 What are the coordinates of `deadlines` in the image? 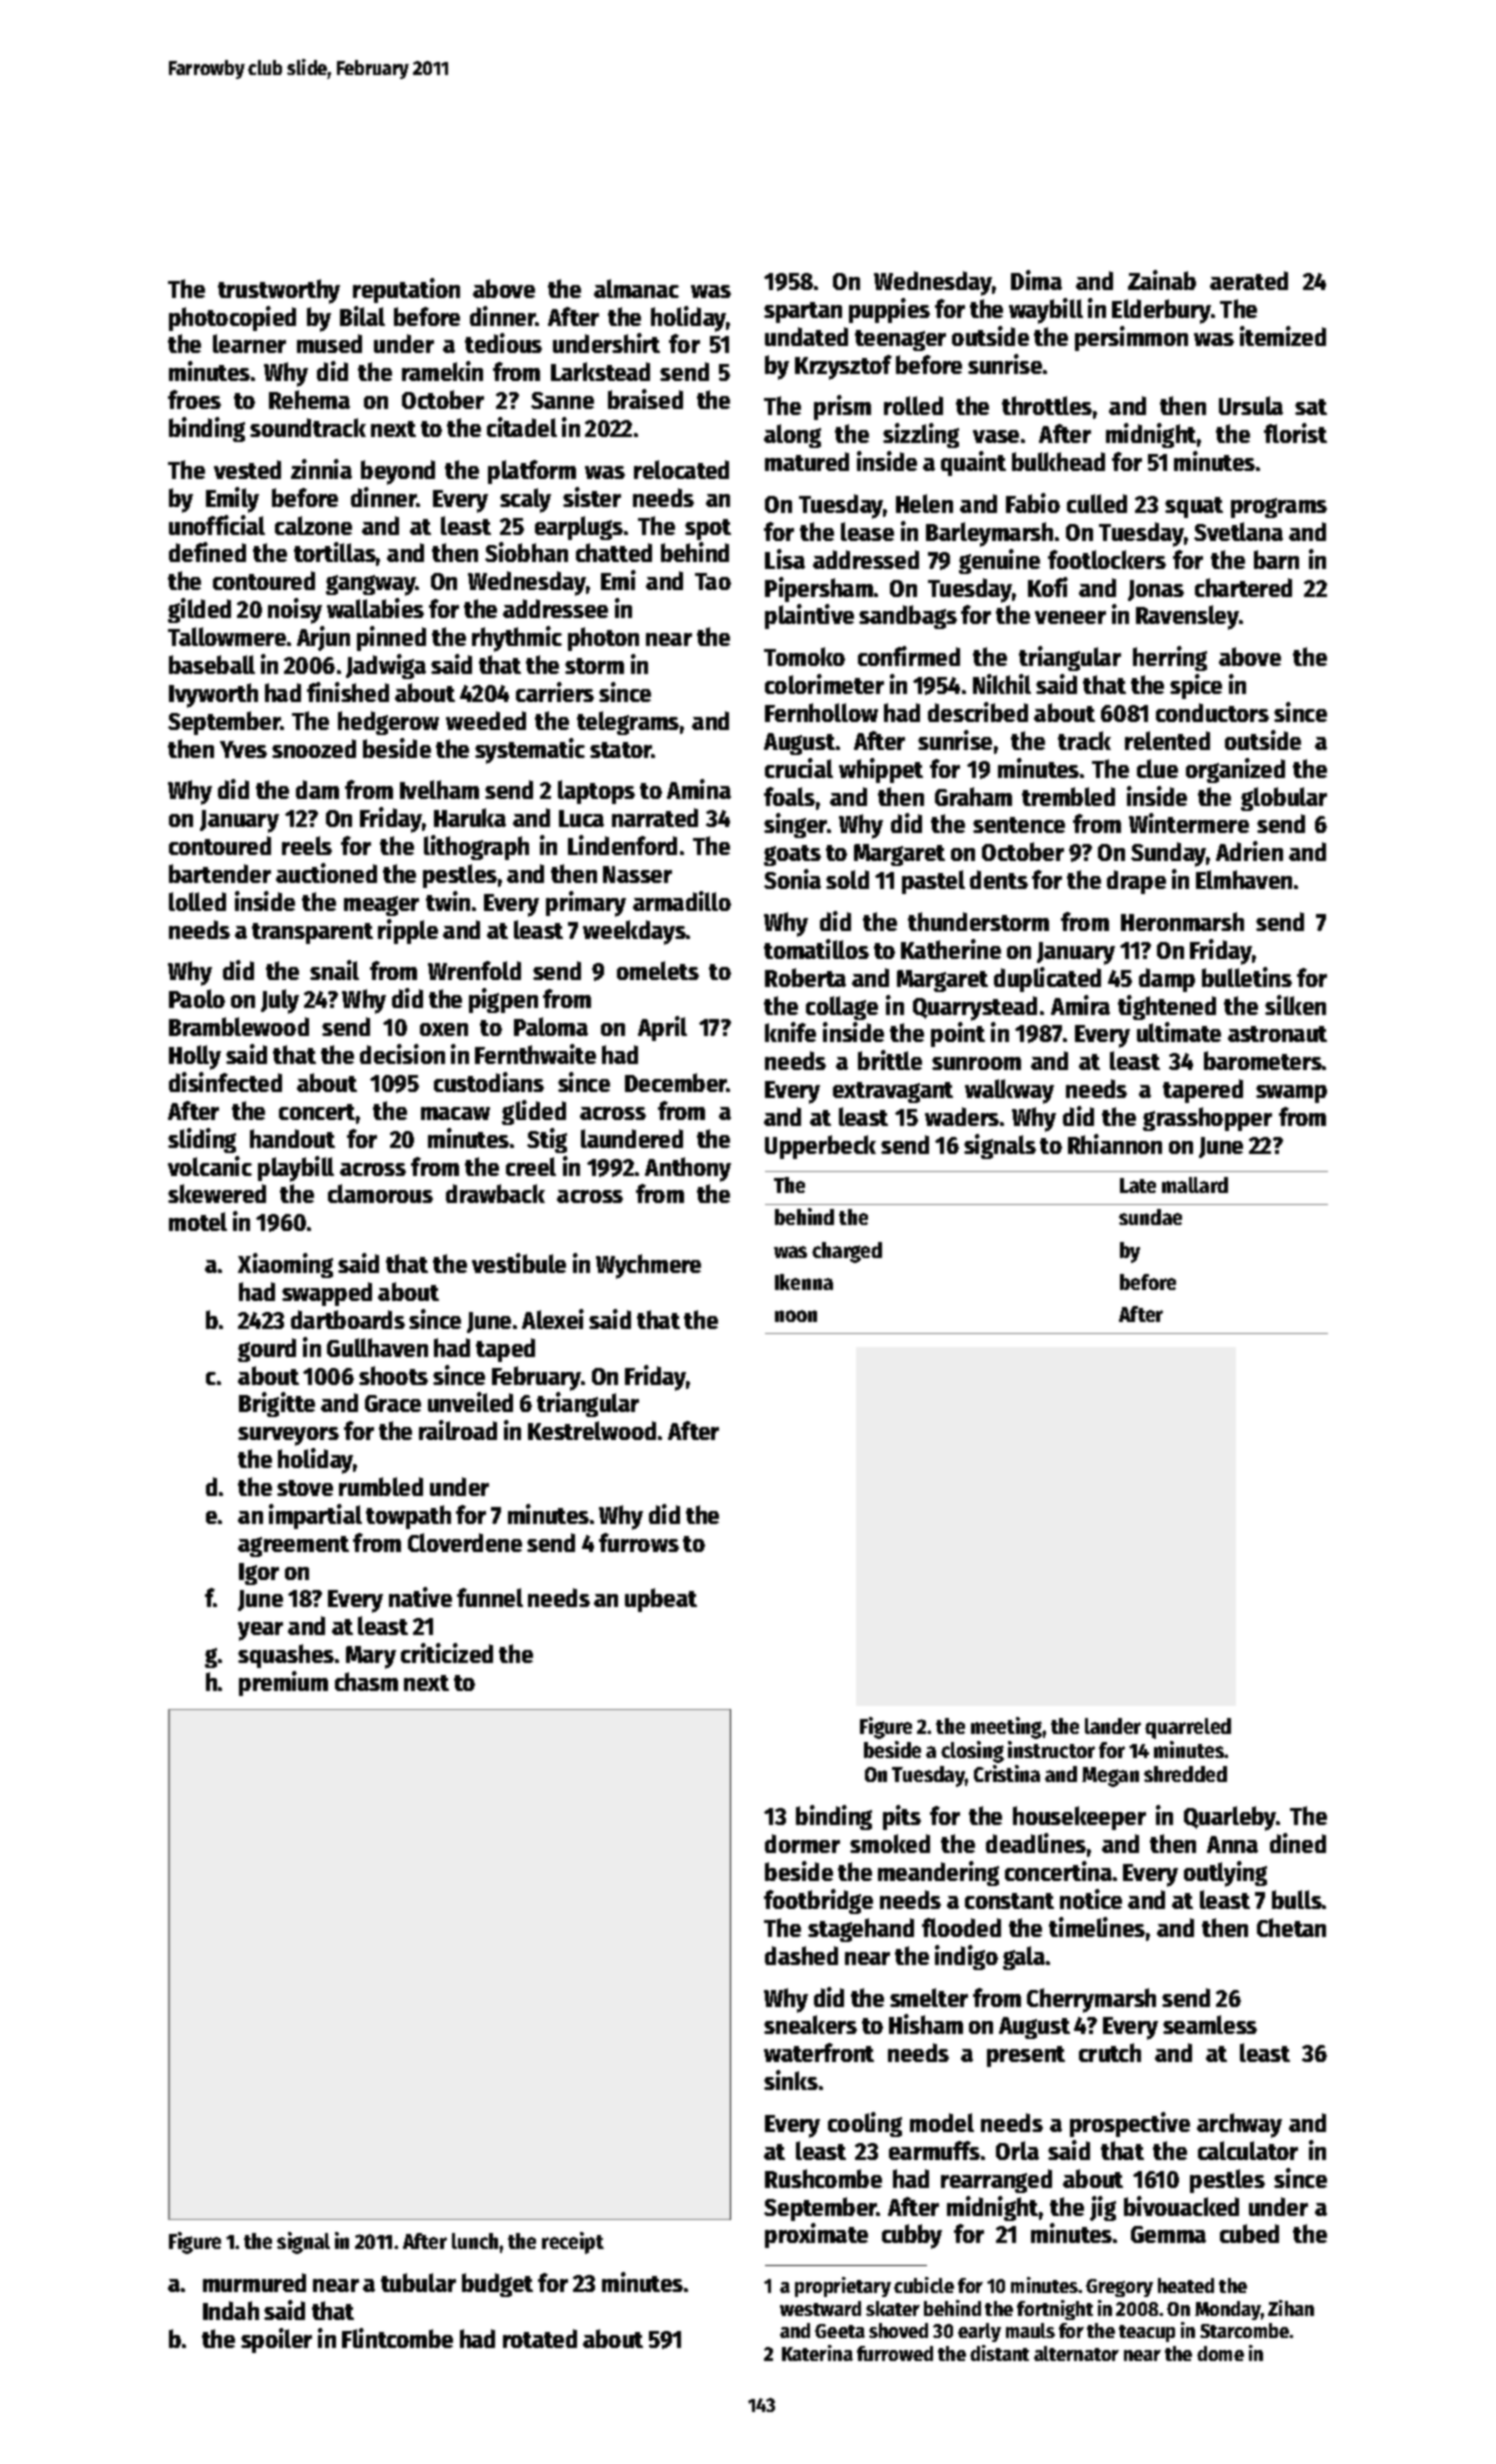 It's located at (1036, 1843).
